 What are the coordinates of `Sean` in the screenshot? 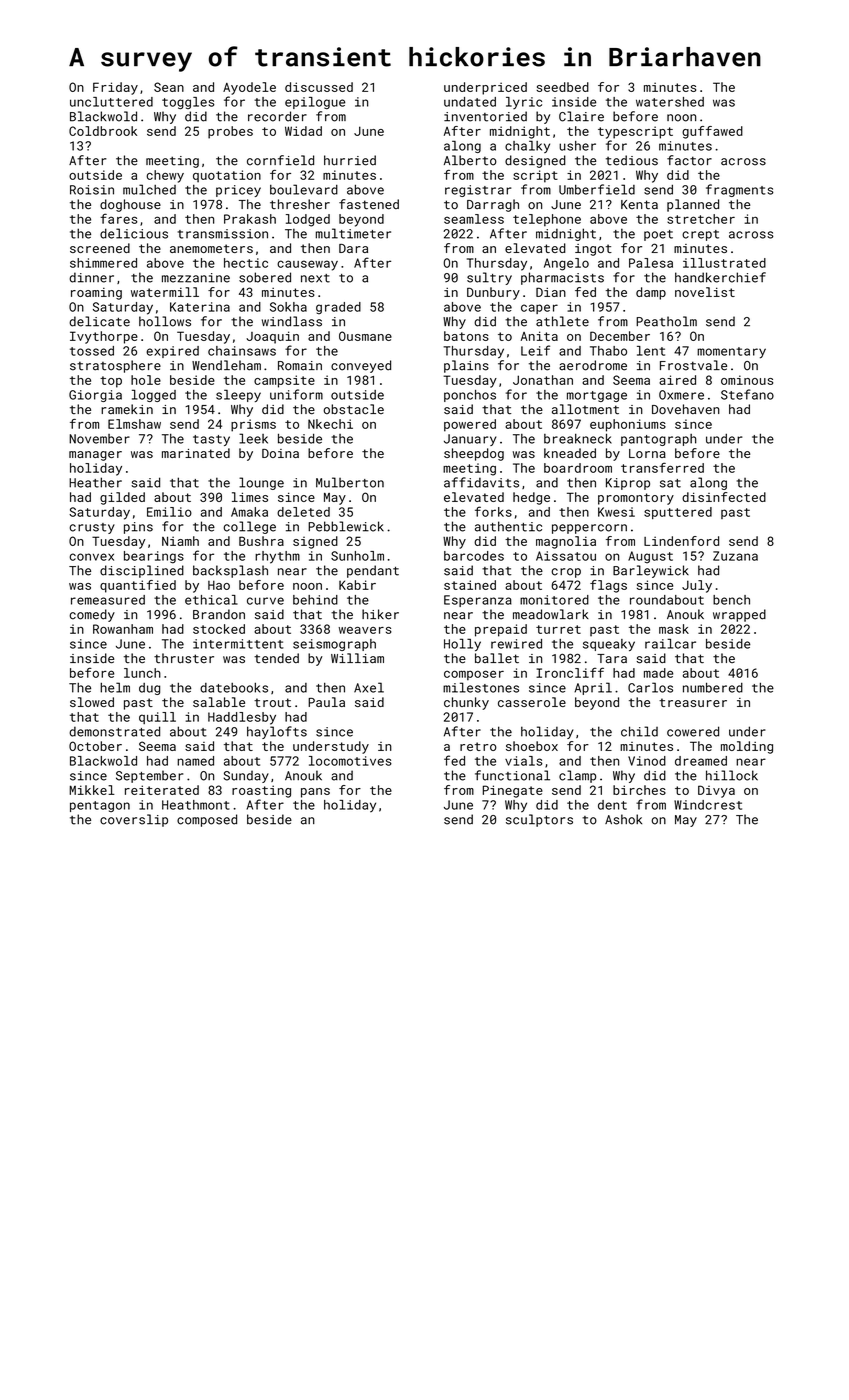 It's located at (169, 87).
